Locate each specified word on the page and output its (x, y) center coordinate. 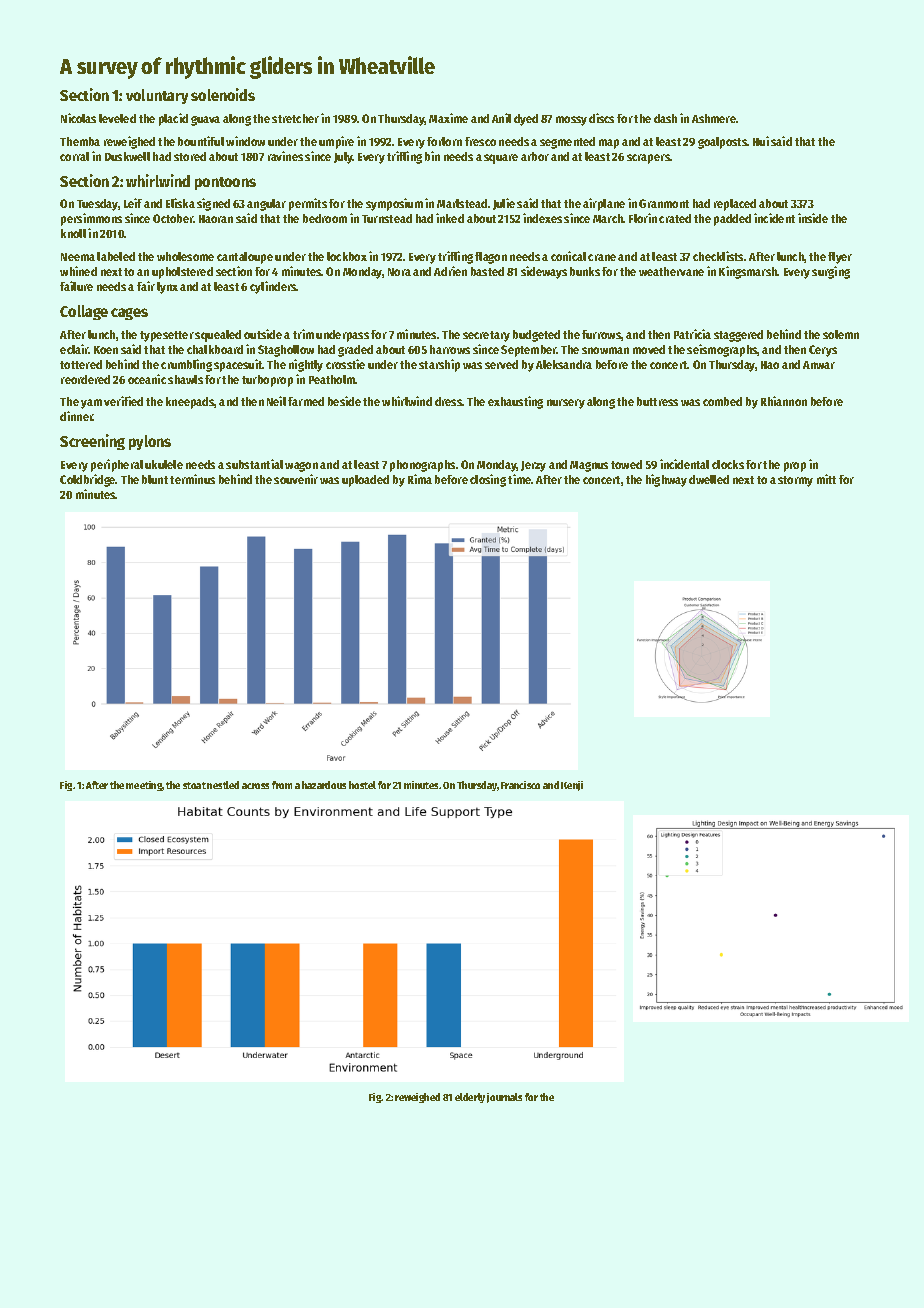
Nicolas (78, 118)
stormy (795, 481)
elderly (470, 1098)
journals (504, 1098)
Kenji (572, 786)
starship (439, 365)
